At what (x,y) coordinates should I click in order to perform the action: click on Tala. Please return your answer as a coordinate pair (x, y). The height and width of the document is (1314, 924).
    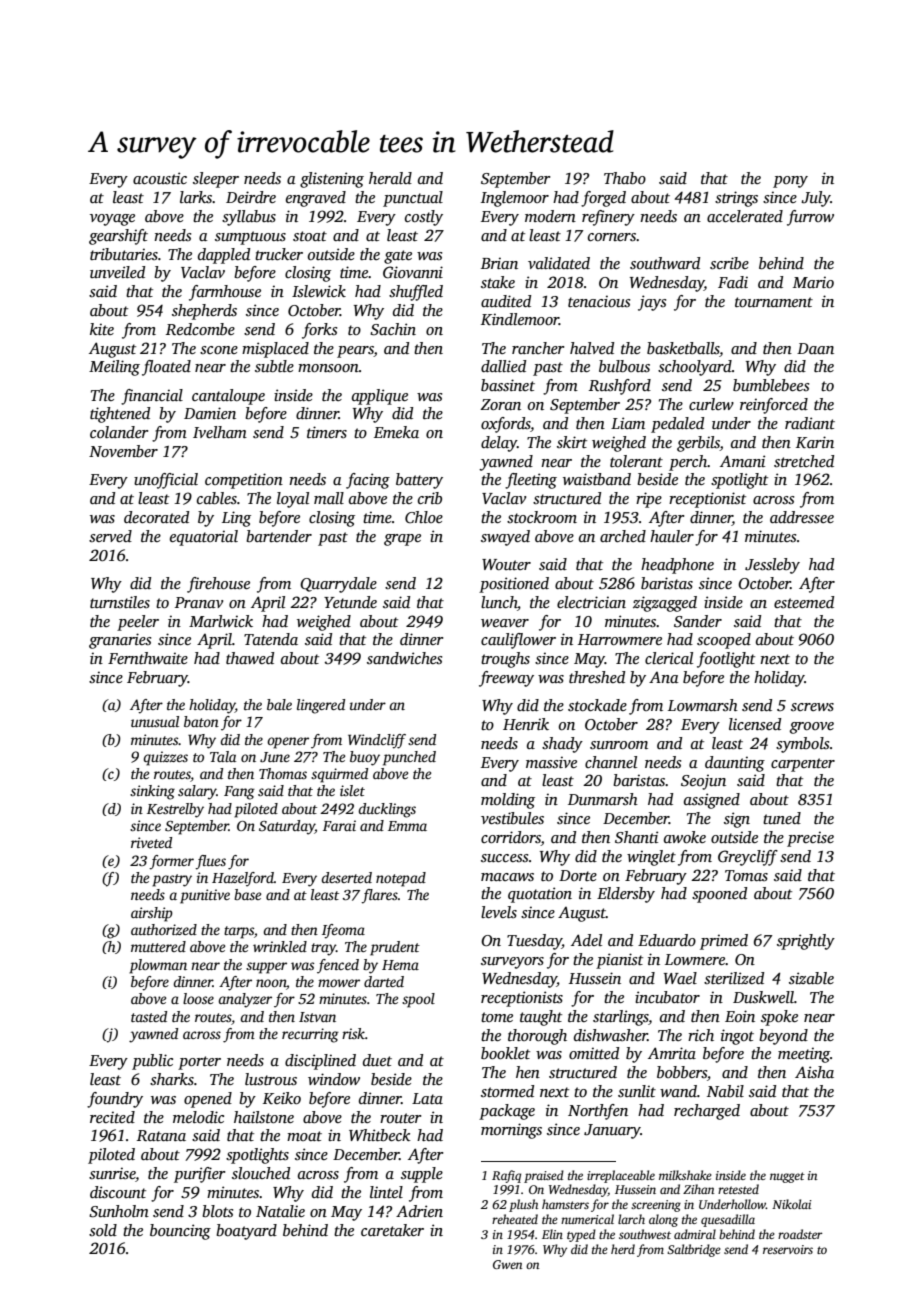
    Looking at the image, I should click on (223, 756).
